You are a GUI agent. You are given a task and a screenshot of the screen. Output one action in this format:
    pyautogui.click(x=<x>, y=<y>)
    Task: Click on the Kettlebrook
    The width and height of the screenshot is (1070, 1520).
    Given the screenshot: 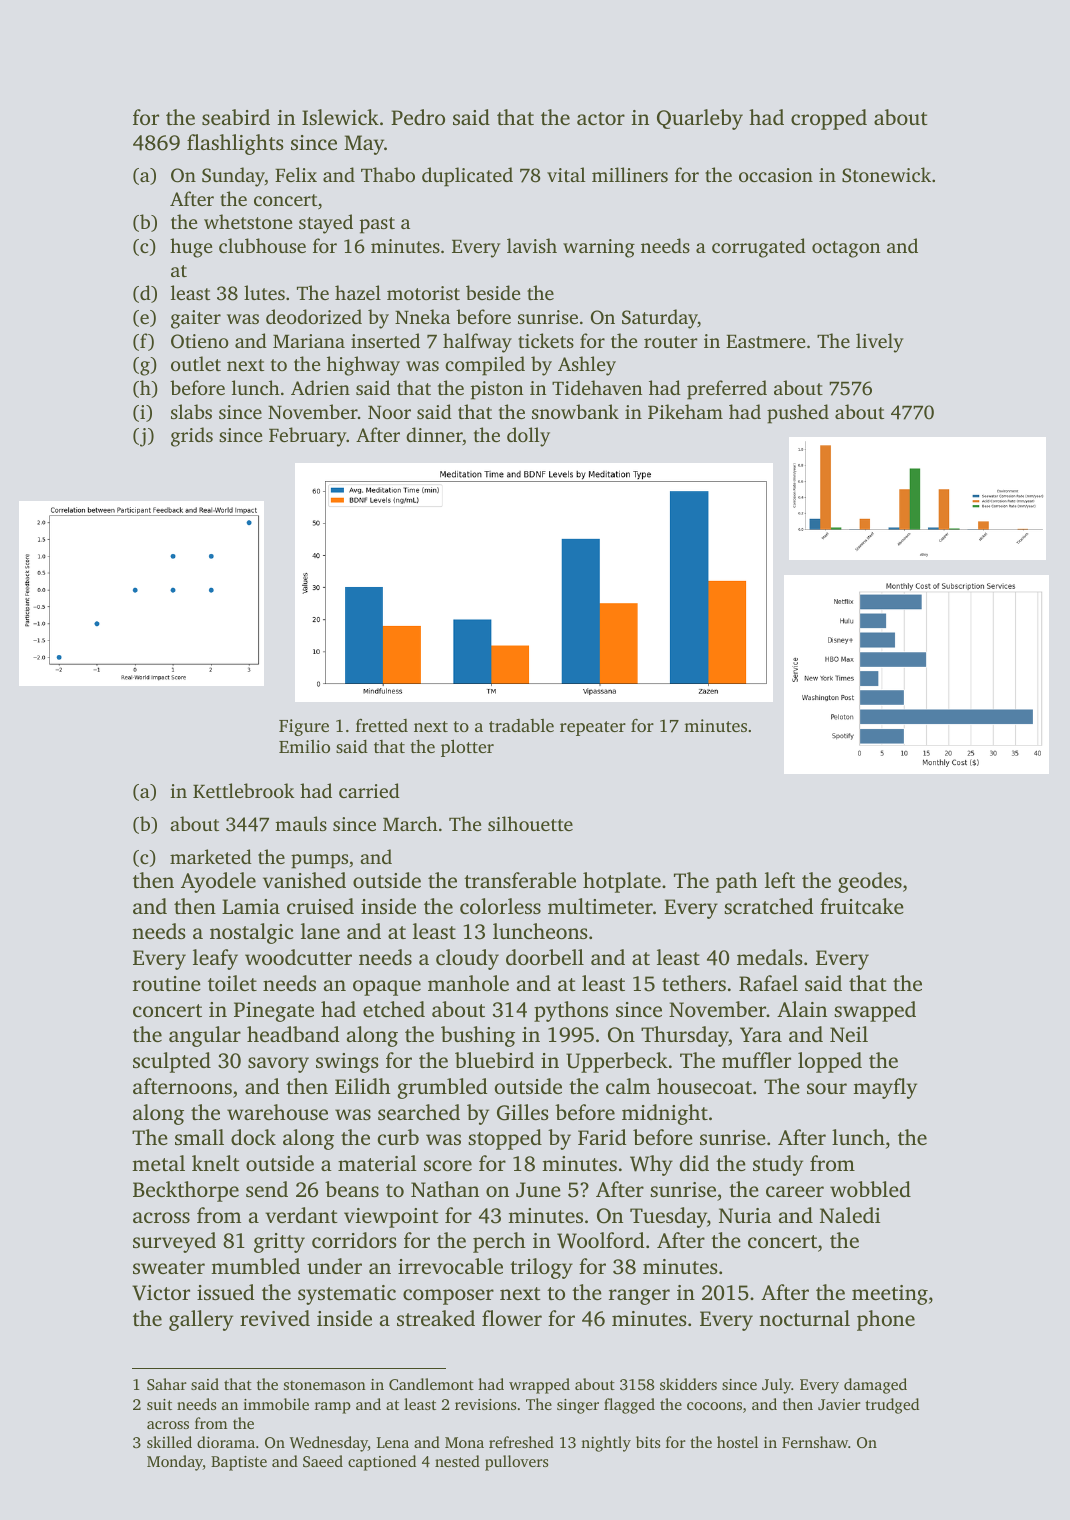 What is the action you would take?
    pyautogui.click(x=244, y=790)
